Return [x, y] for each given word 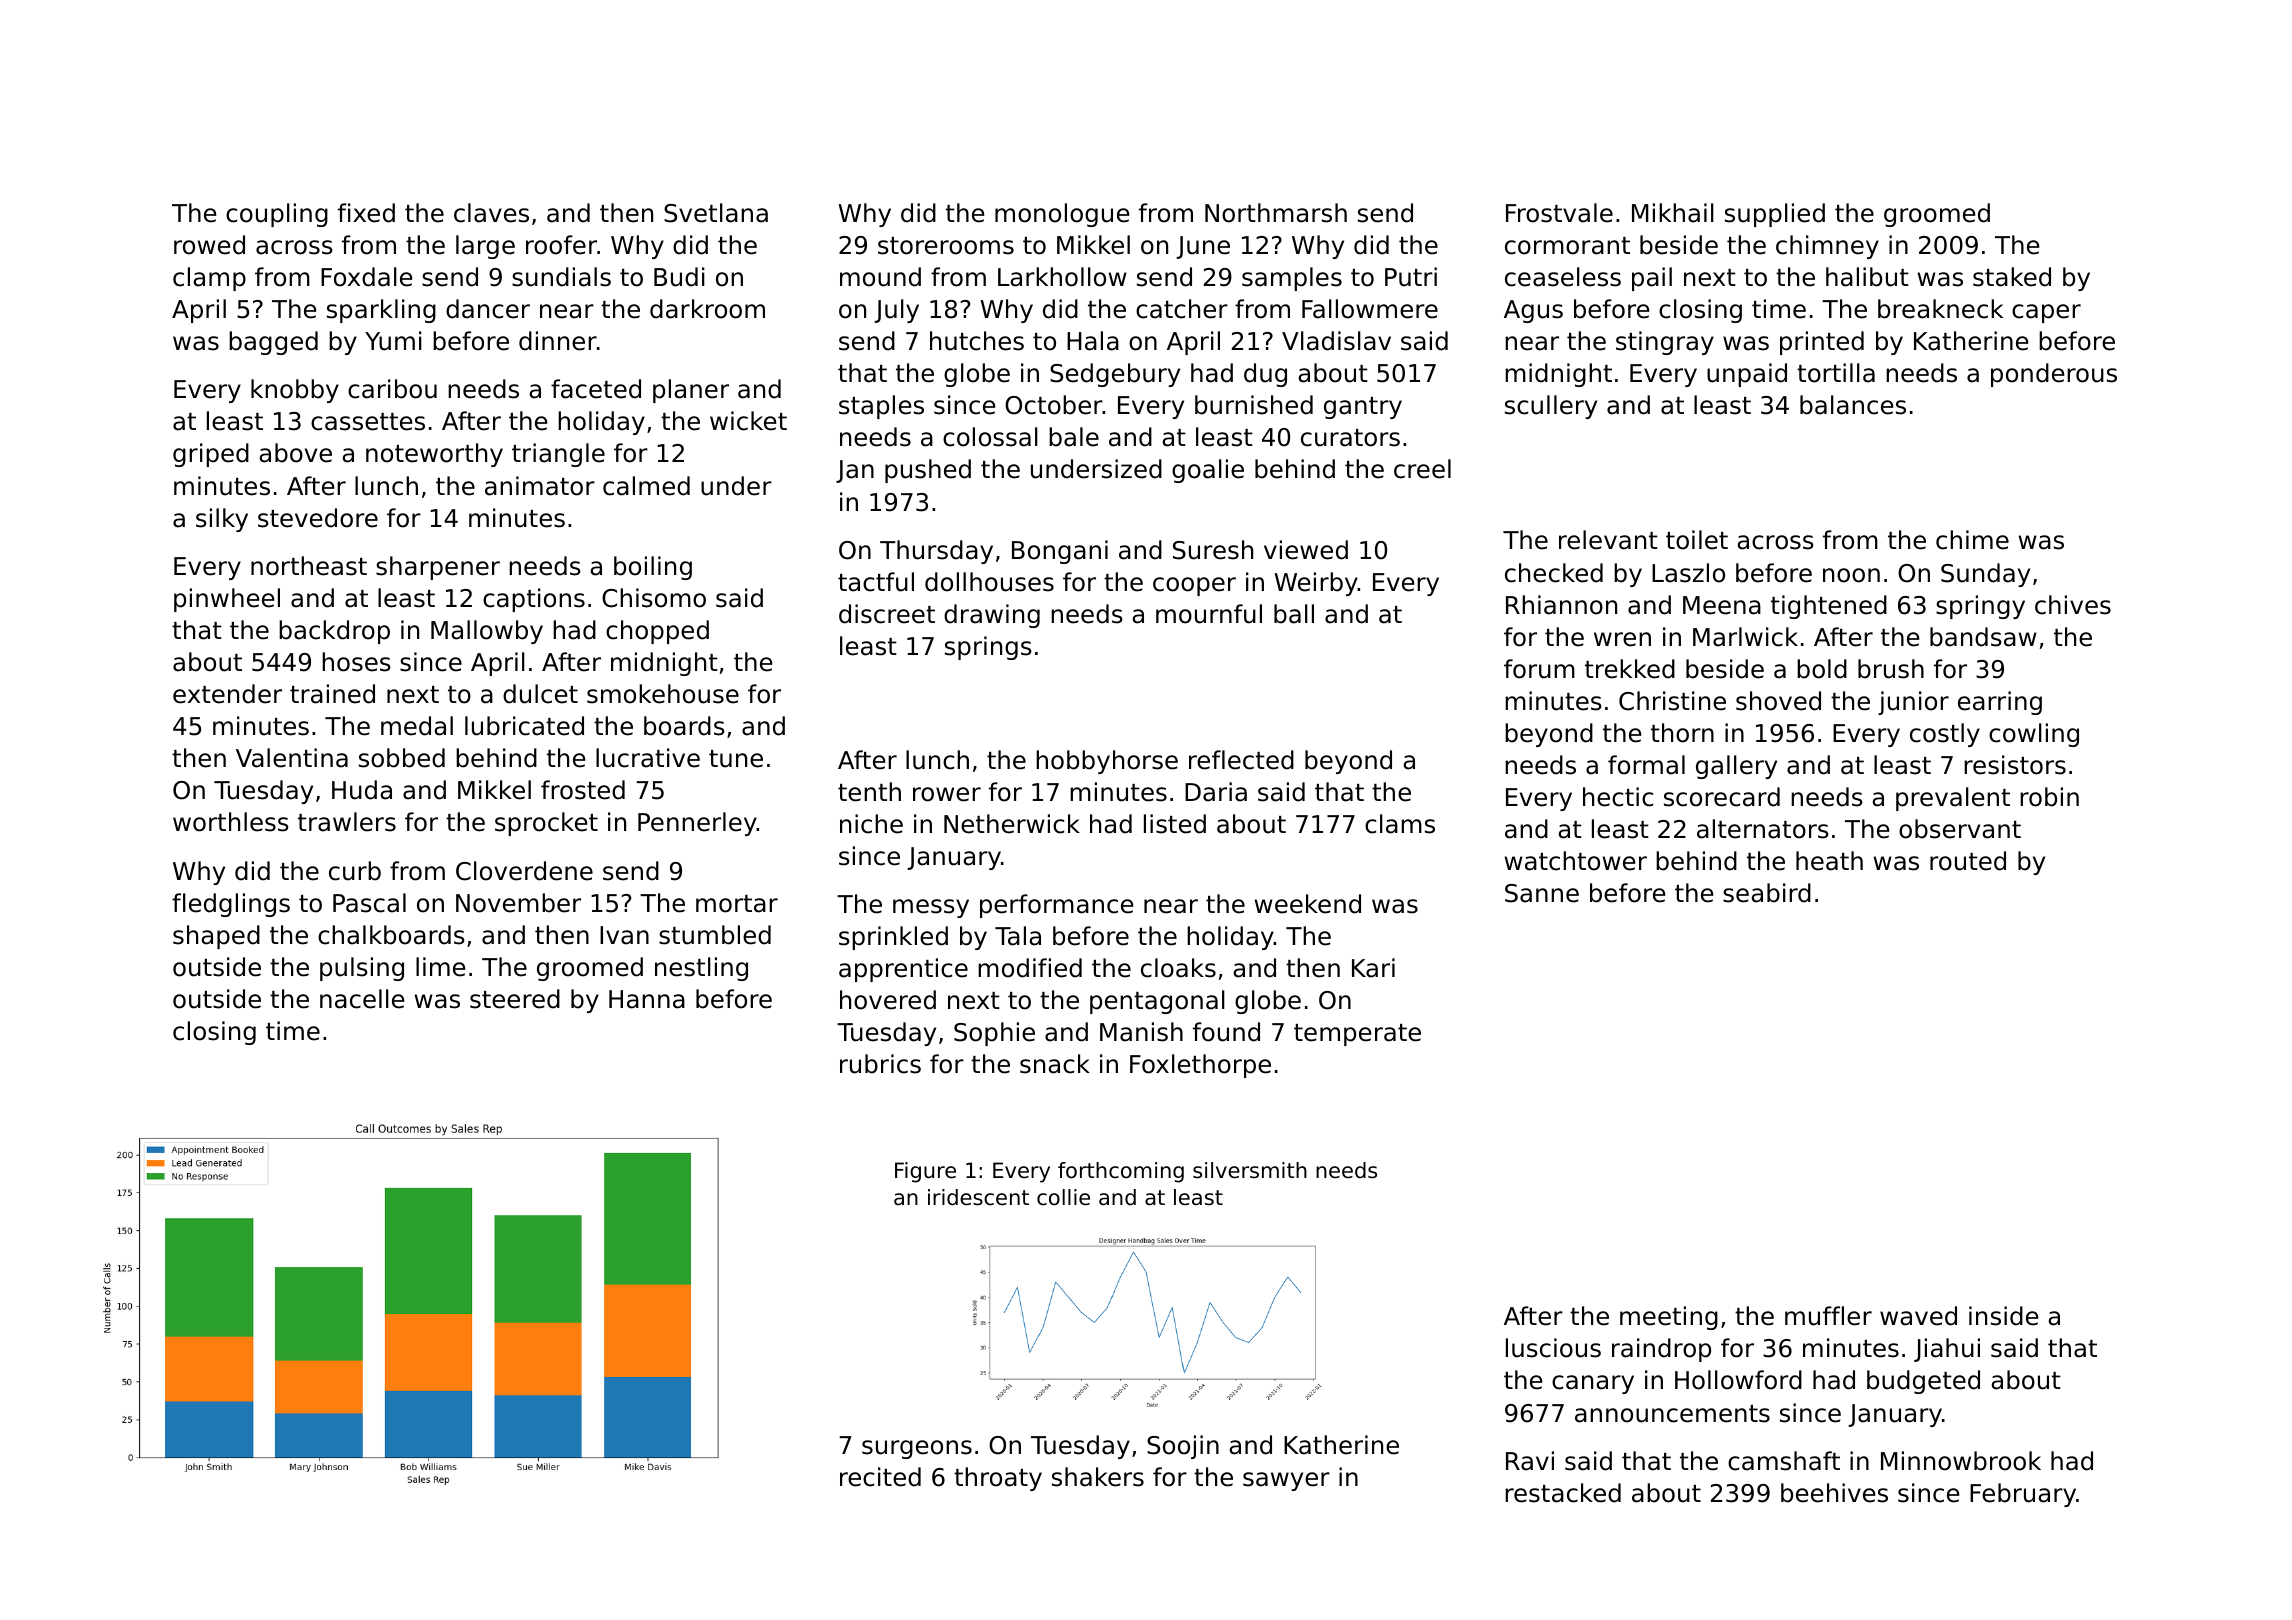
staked [2012, 277]
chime [1972, 540]
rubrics [880, 1064]
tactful [876, 582]
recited [880, 1477]
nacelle [362, 999]
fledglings [231, 905]
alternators [1763, 829]
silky [222, 520]
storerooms [946, 246]
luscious [1553, 1348]
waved [1918, 1316]
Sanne [1542, 893]
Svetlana [716, 213]
